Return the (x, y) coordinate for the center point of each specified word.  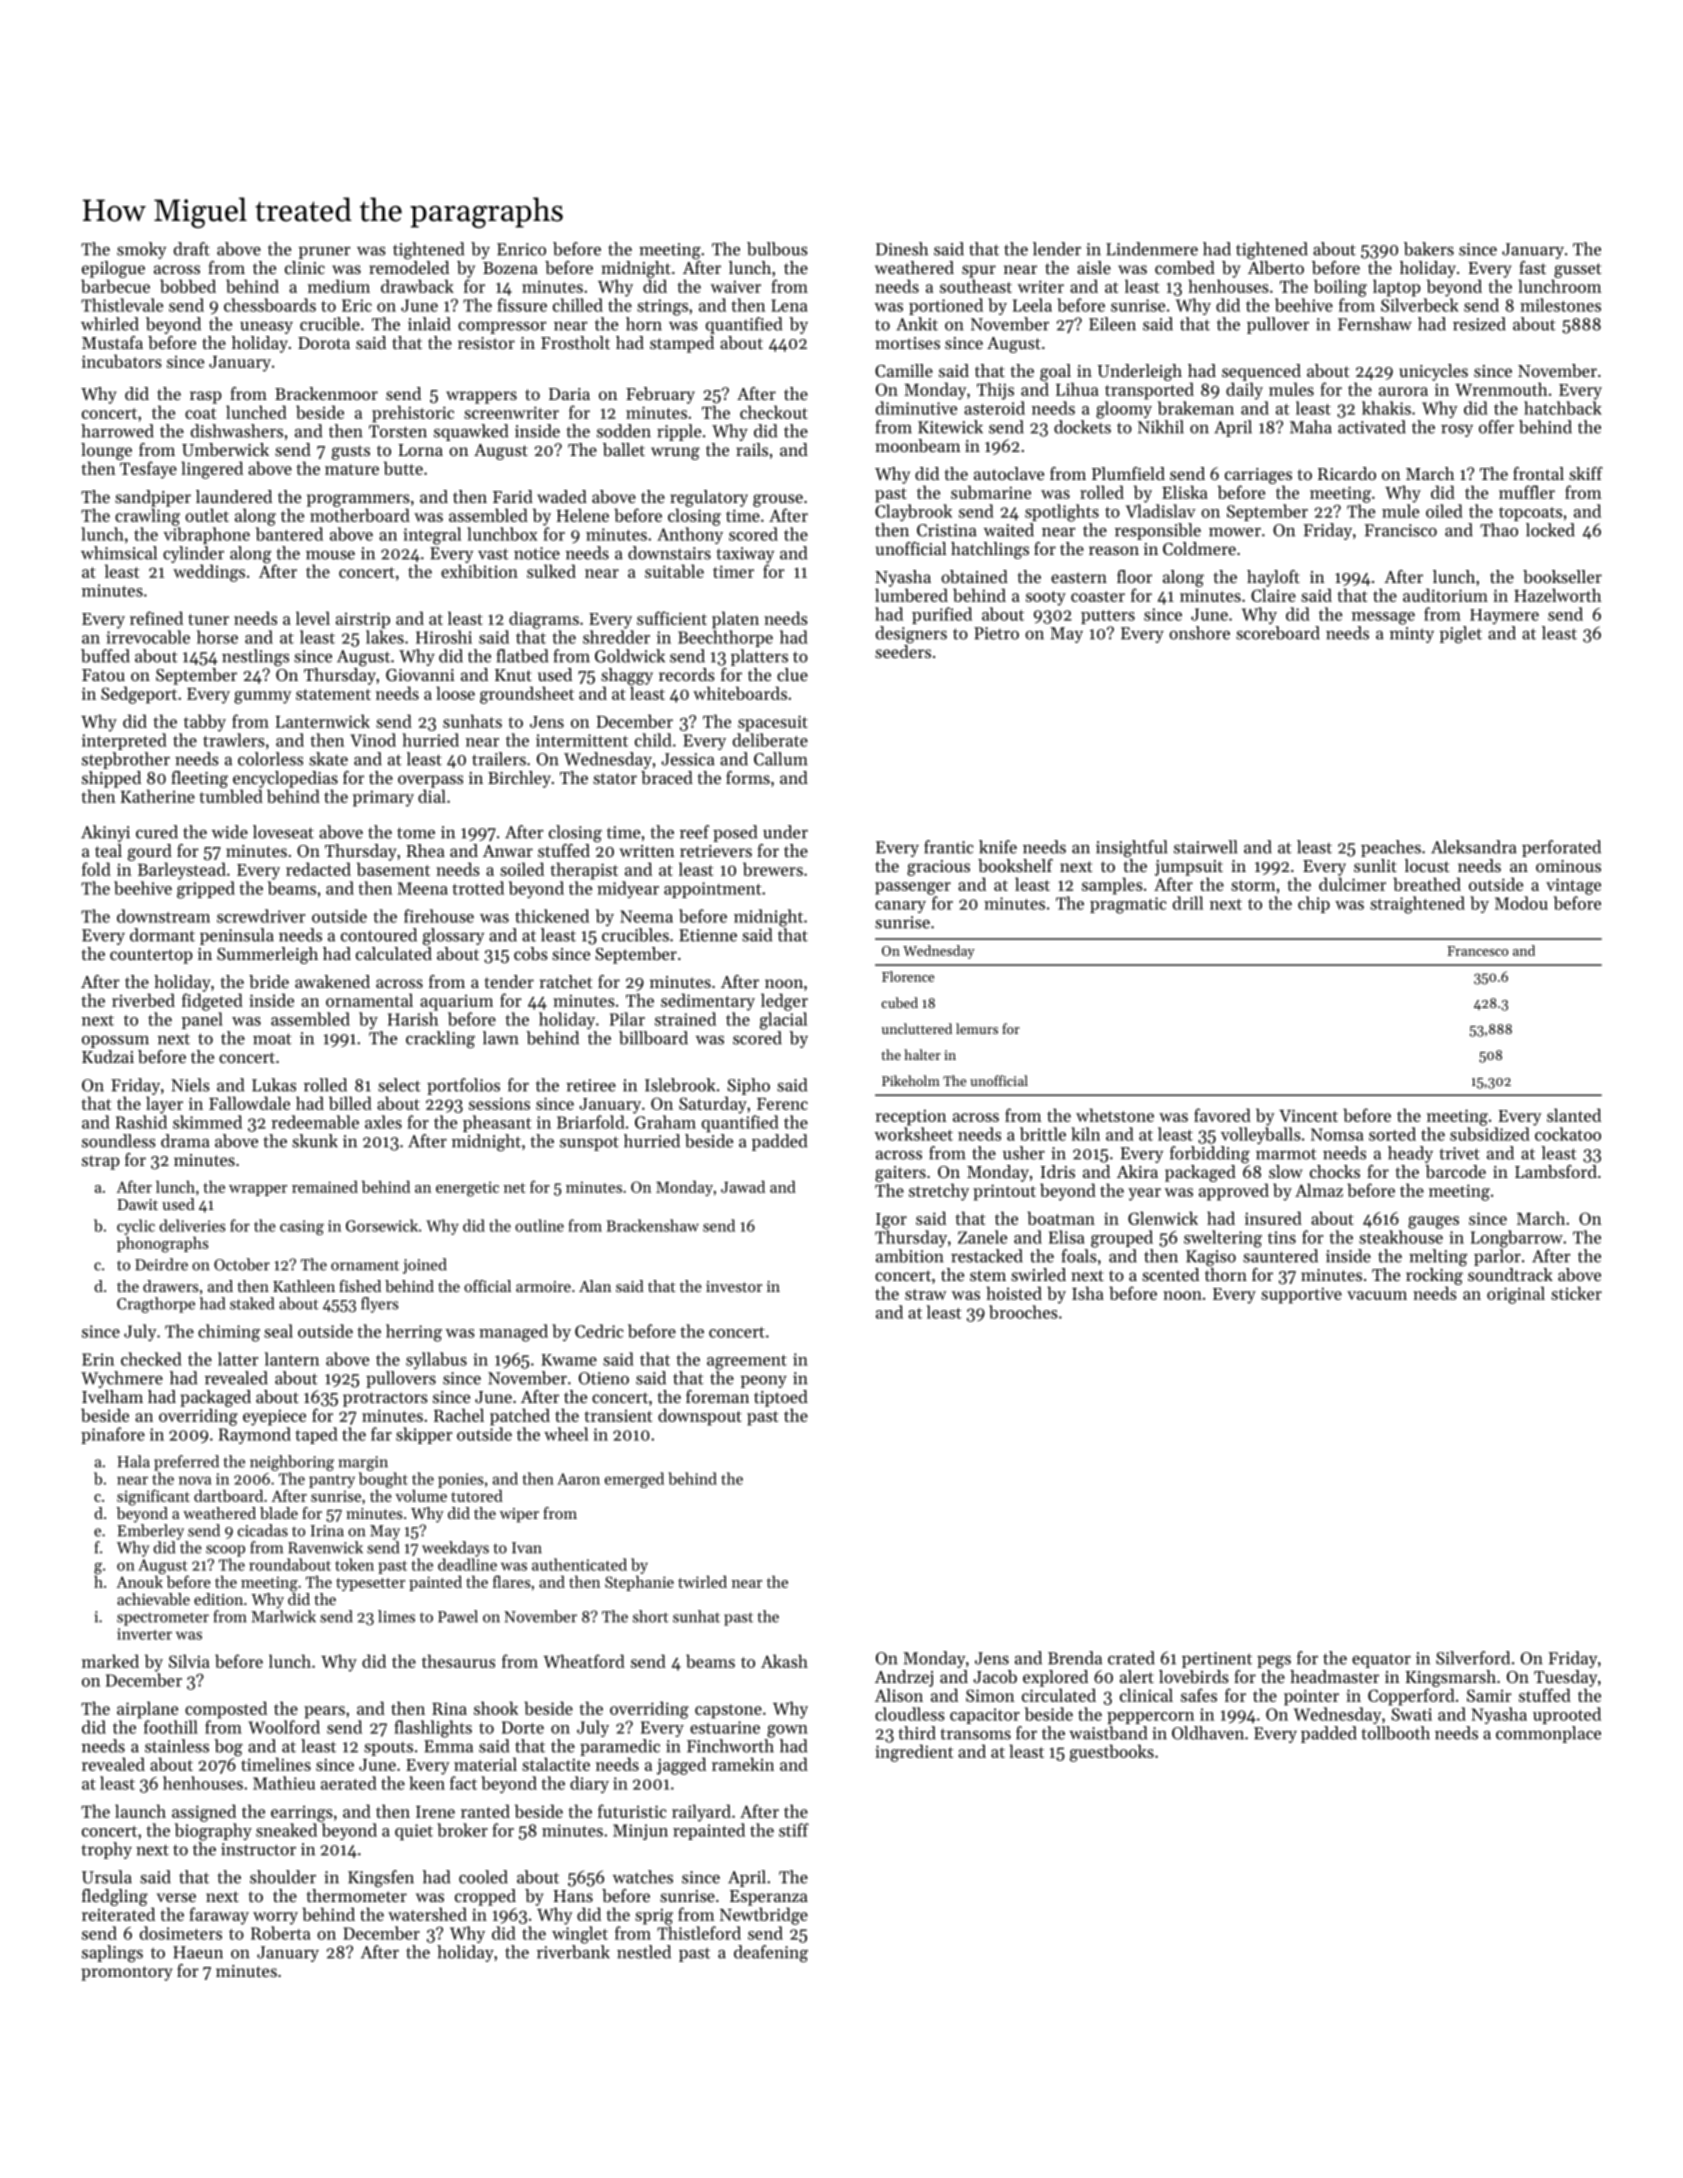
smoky (141, 250)
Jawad (743, 1186)
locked (1550, 530)
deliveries (192, 1225)
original (1516, 1295)
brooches (1023, 1312)
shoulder (283, 1877)
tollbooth (1395, 1733)
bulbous (777, 249)
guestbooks (1112, 1753)
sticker (1576, 1293)
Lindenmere (1152, 249)
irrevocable (148, 637)
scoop (225, 1551)
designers (911, 634)
